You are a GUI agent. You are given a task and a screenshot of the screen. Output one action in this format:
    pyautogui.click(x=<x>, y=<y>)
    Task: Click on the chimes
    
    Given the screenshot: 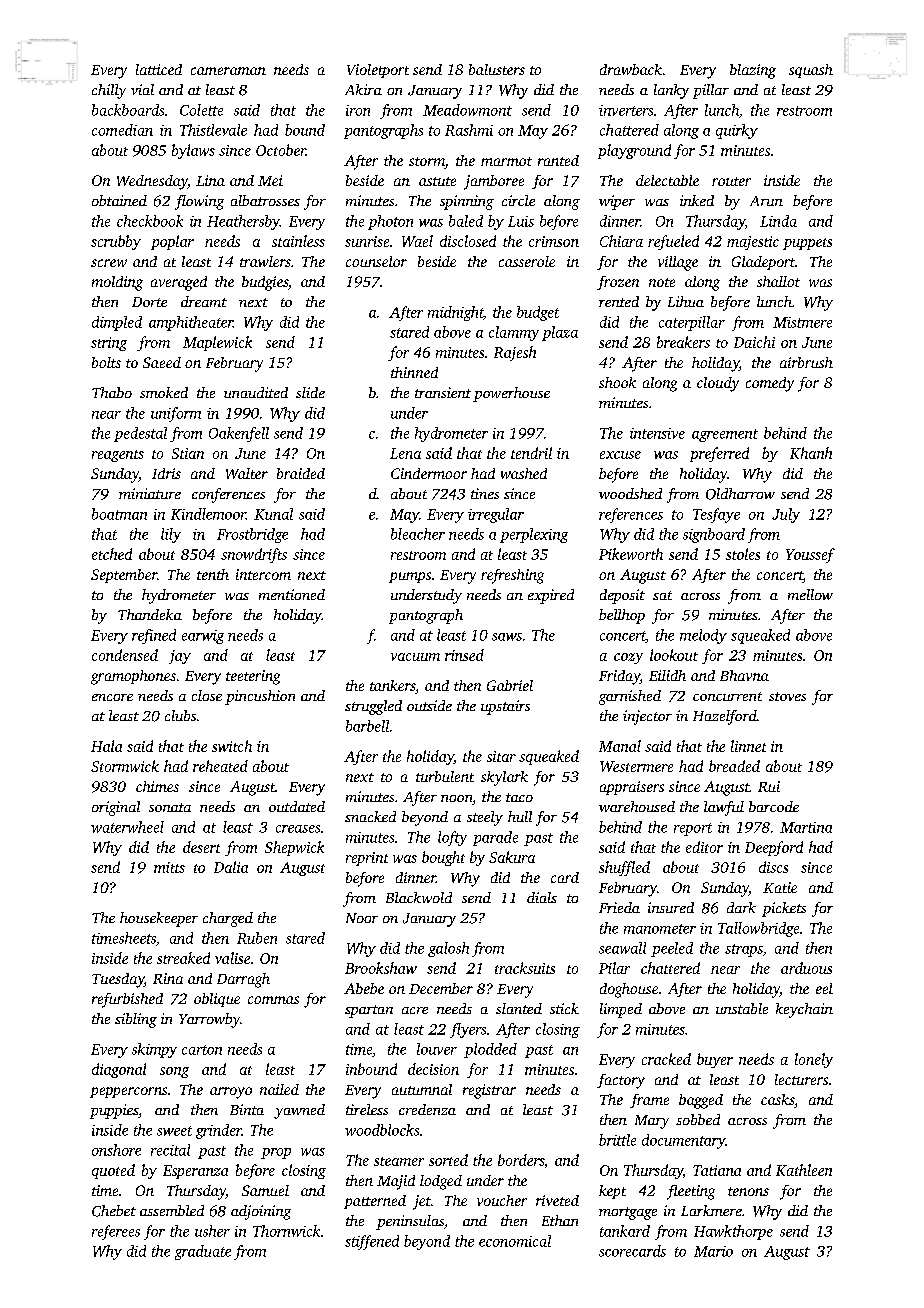 What is the action you would take?
    pyautogui.click(x=157, y=786)
